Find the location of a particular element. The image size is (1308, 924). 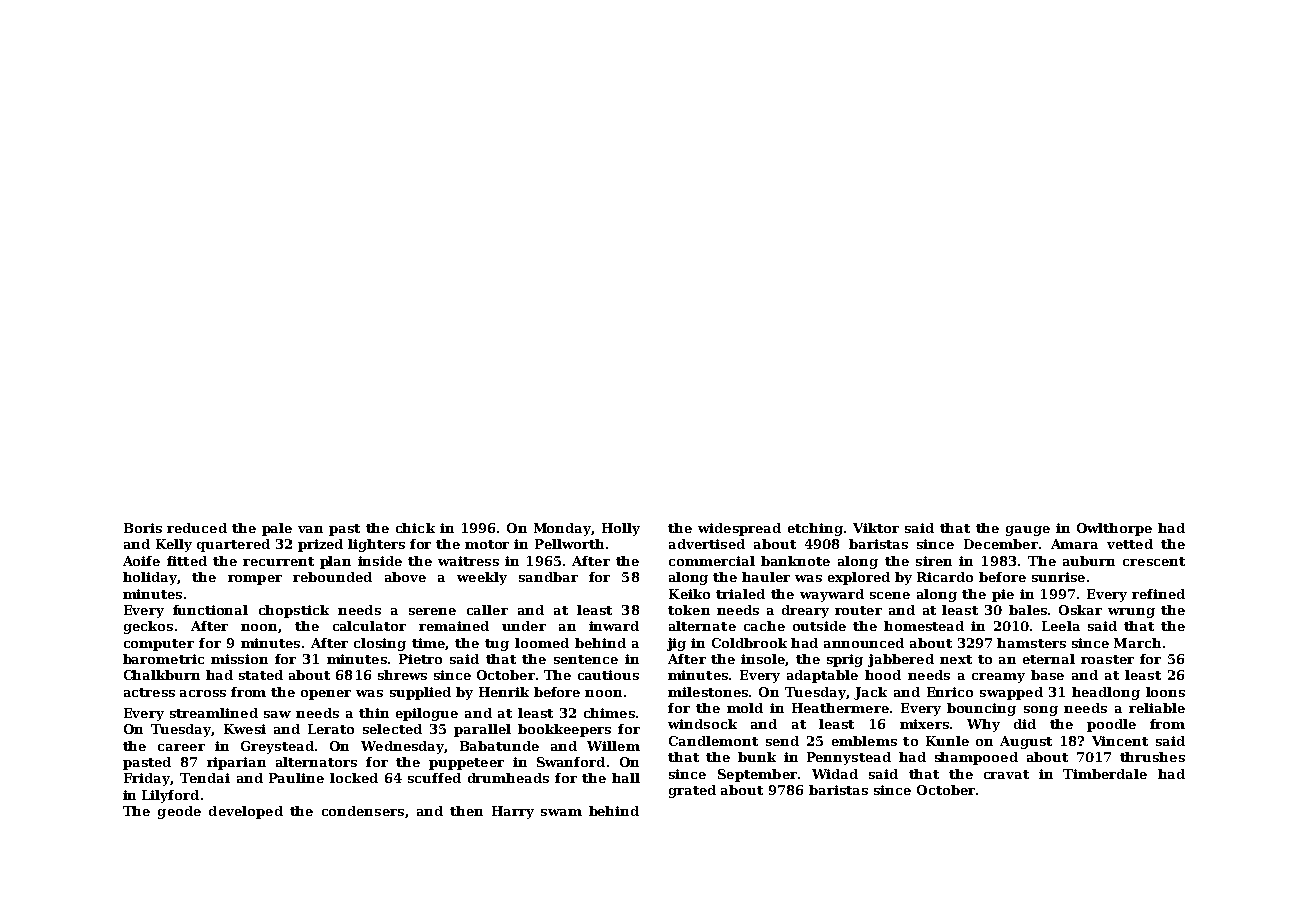

refined is located at coordinates (1158, 594).
